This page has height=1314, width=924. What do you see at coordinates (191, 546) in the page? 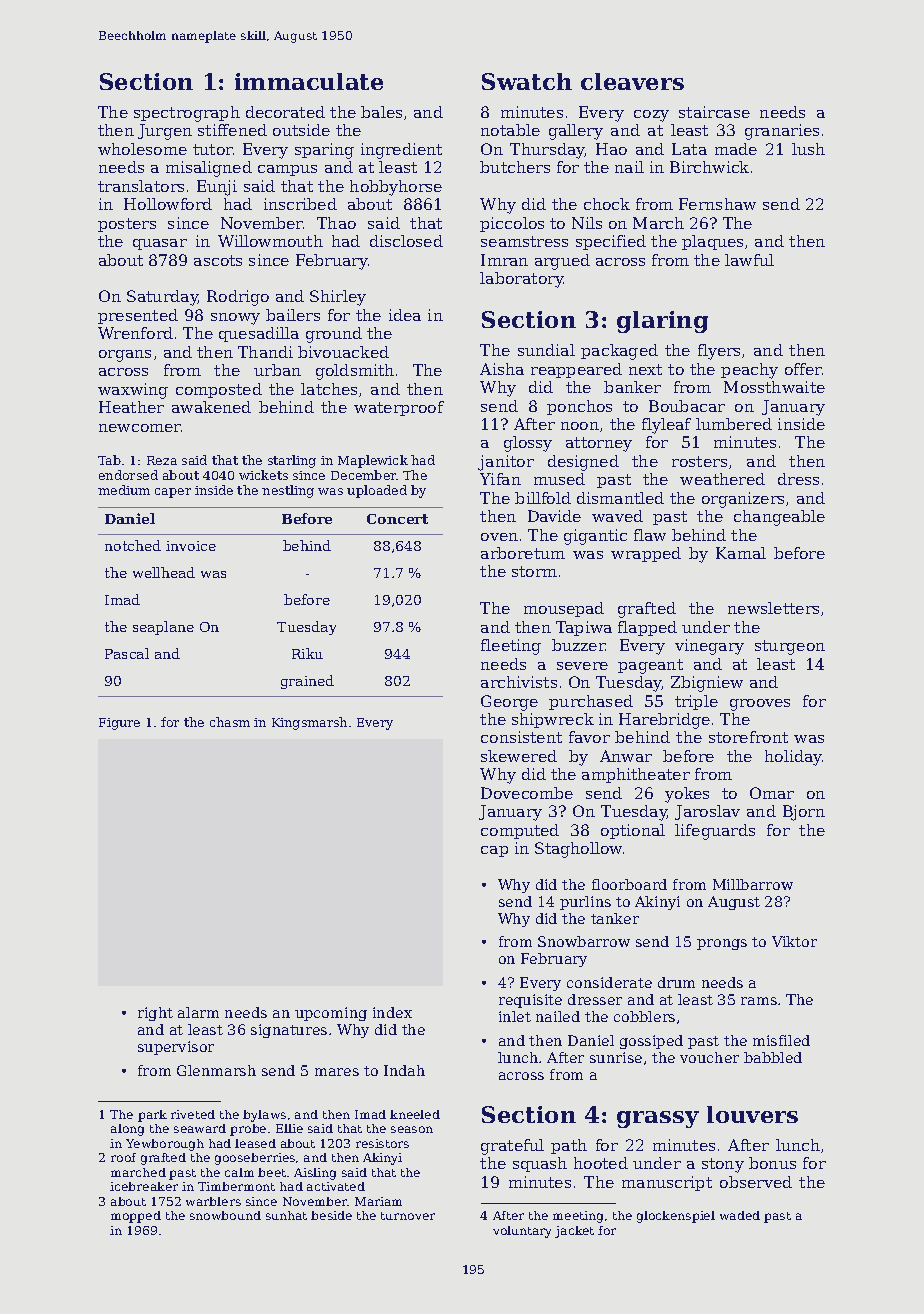
I see `invoice` at bounding box center [191, 546].
